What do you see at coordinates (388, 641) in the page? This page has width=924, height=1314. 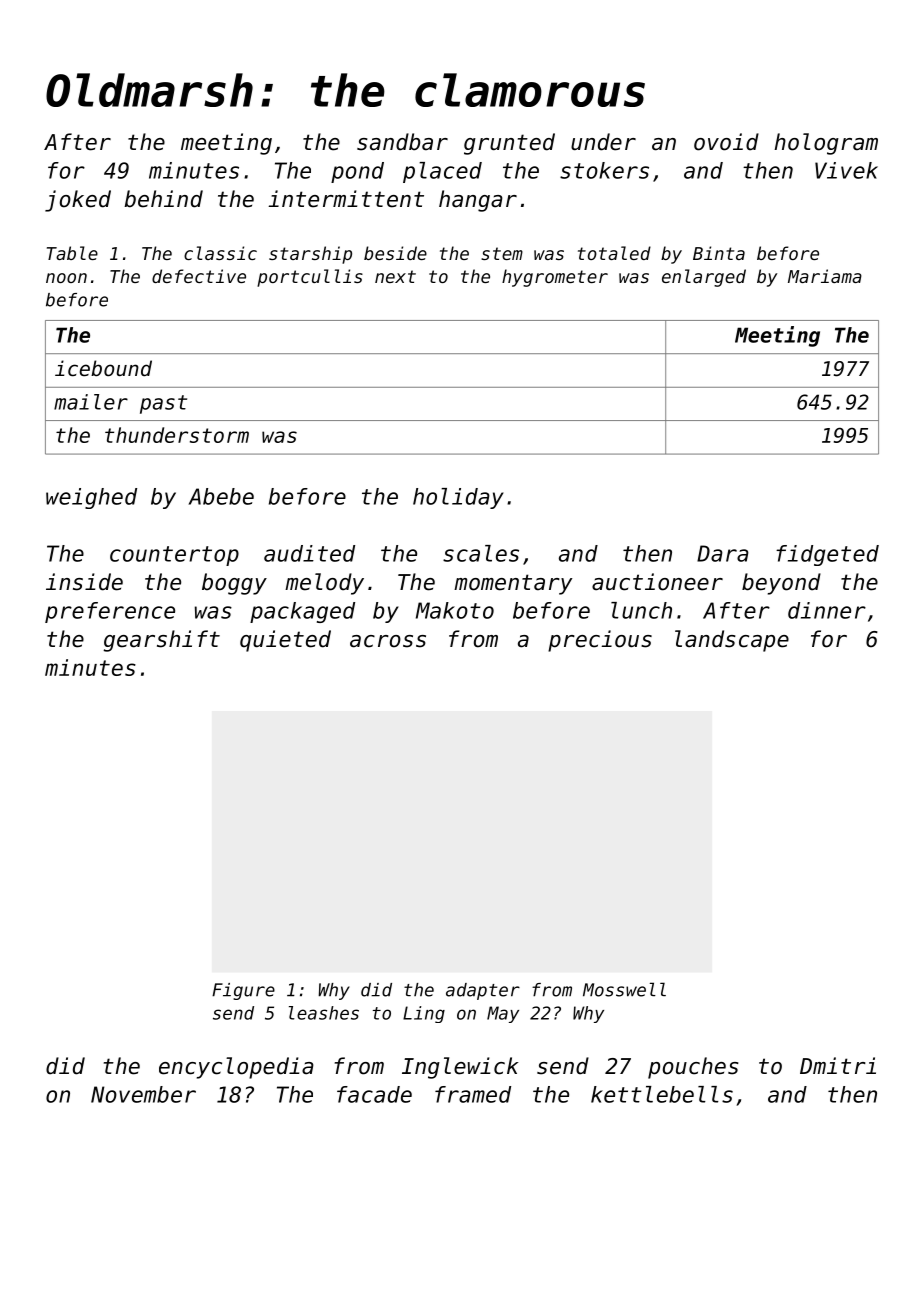 I see `across` at bounding box center [388, 641].
